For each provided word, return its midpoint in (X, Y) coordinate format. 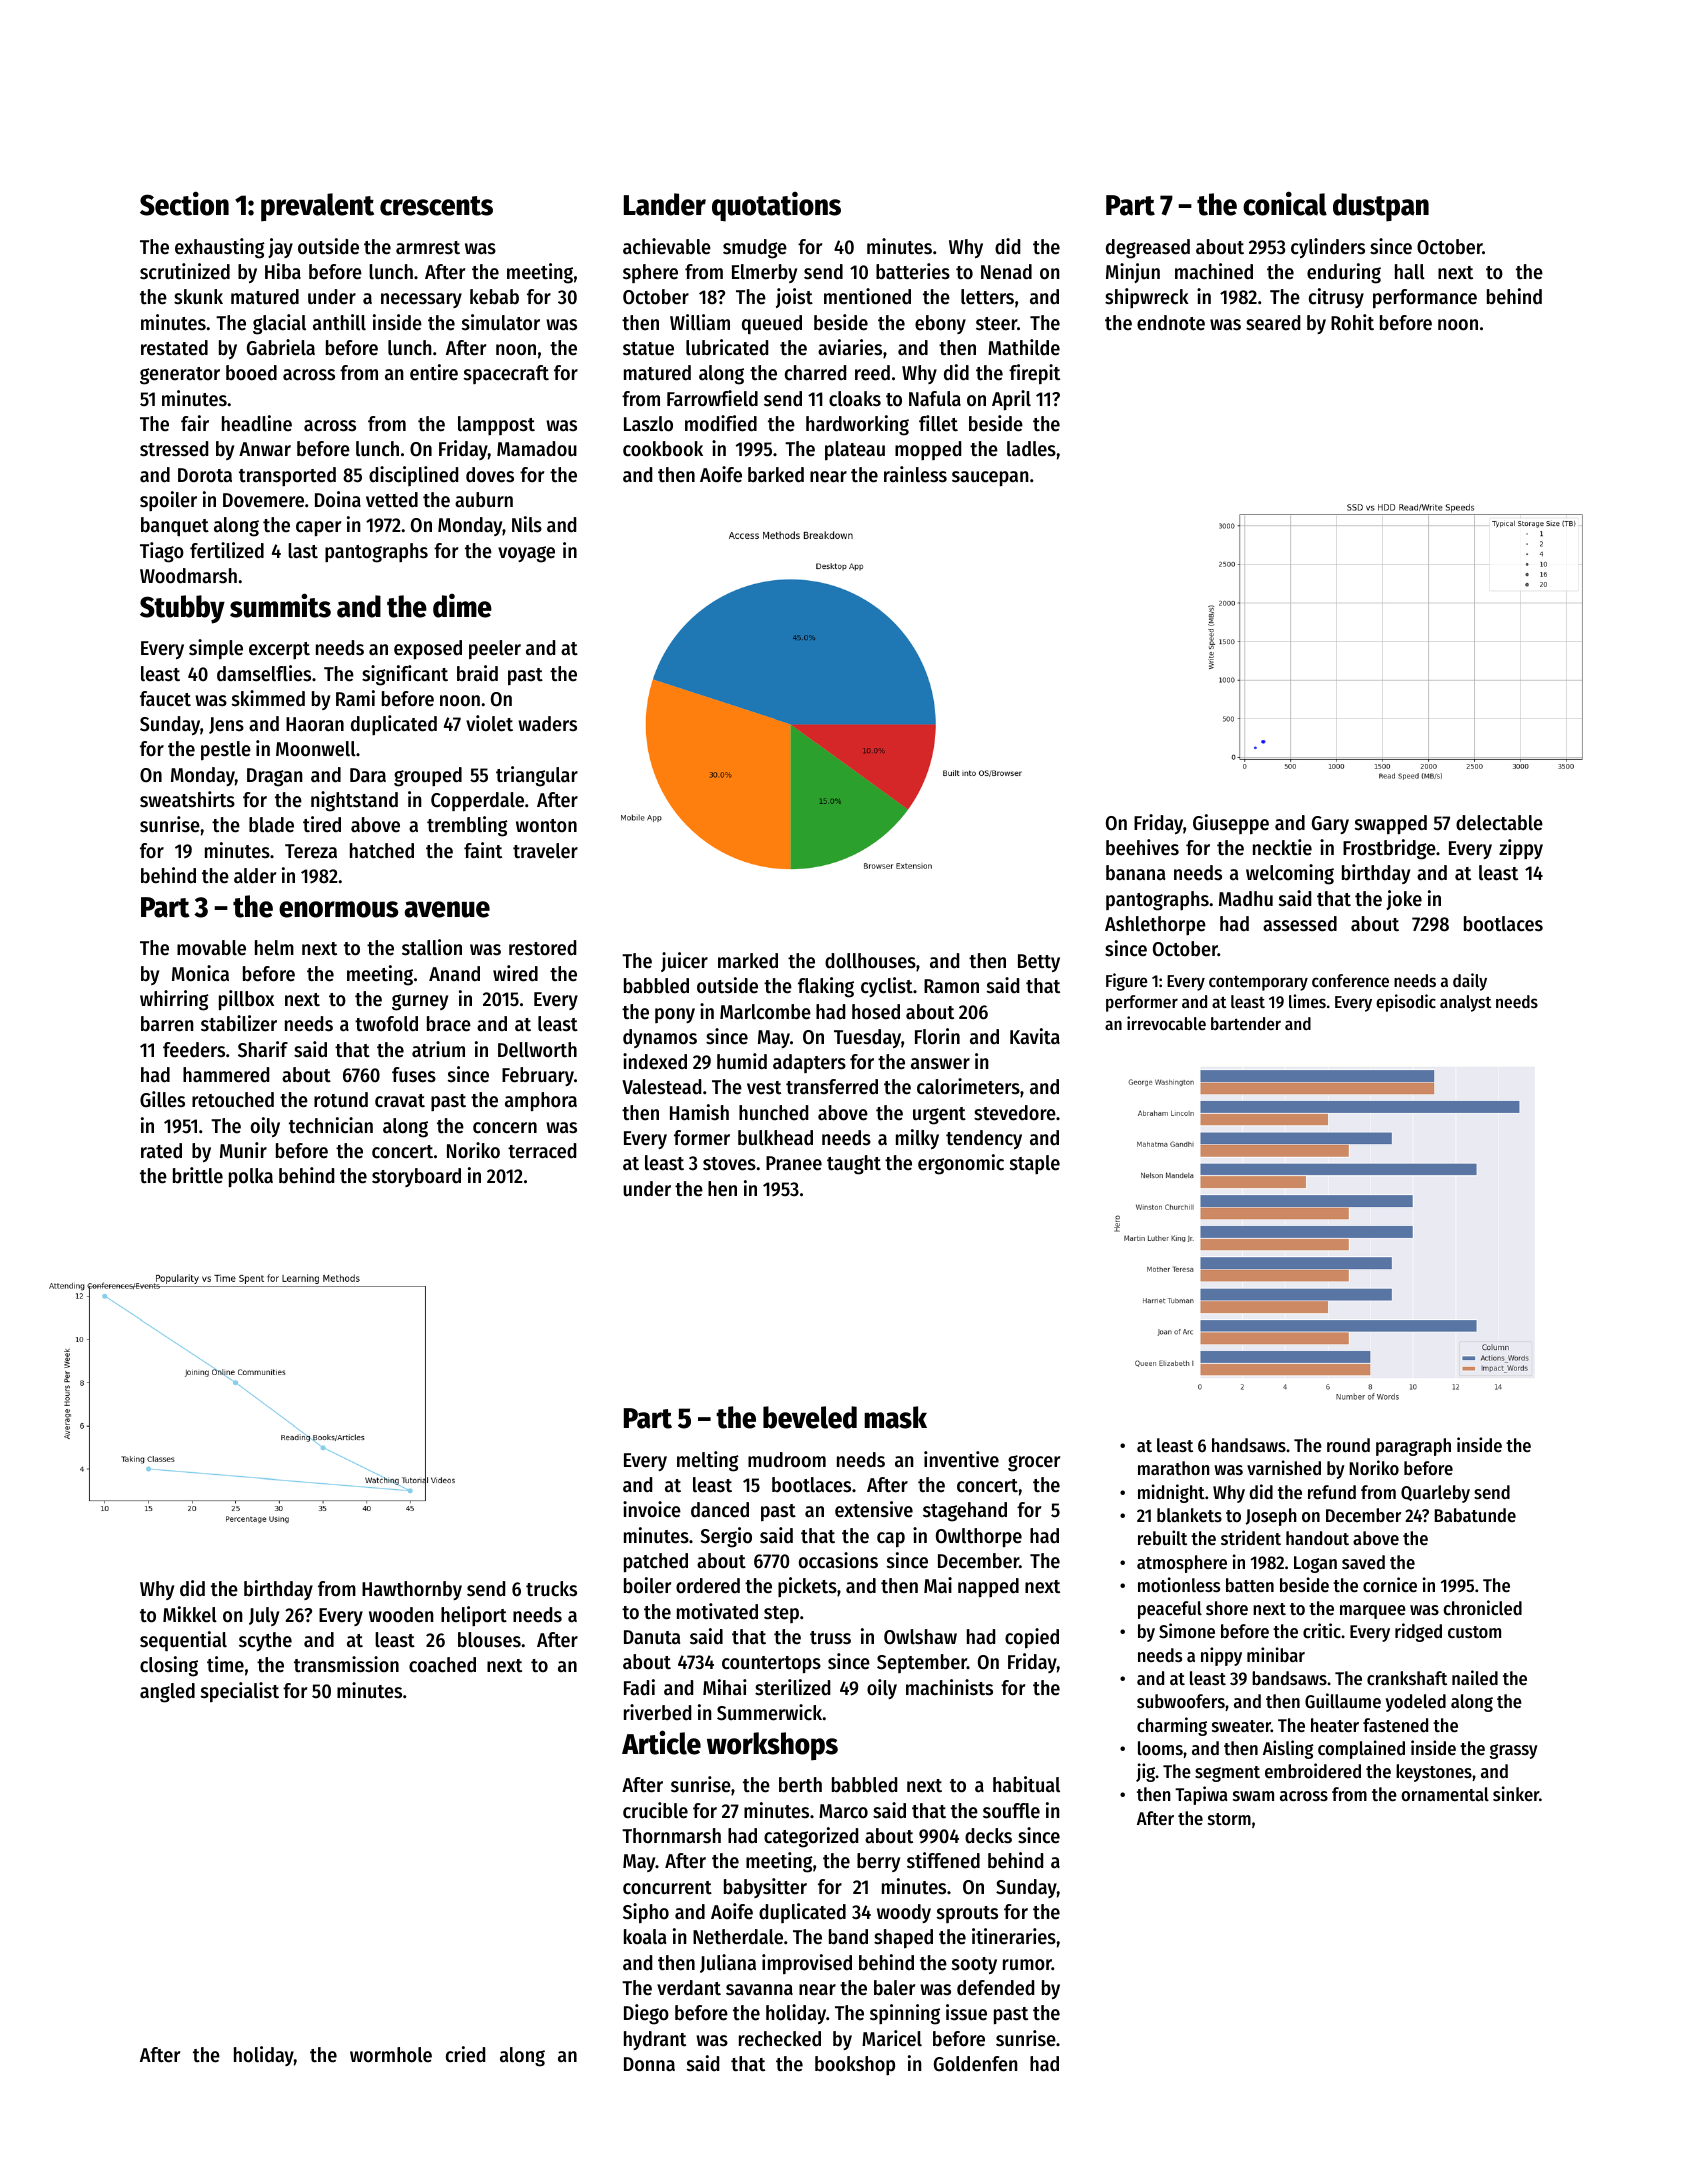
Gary (1330, 825)
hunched (773, 1113)
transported (287, 476)
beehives (1142, 847)
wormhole (391, 2055)
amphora (541, 1102)
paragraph (1413, 1447)
